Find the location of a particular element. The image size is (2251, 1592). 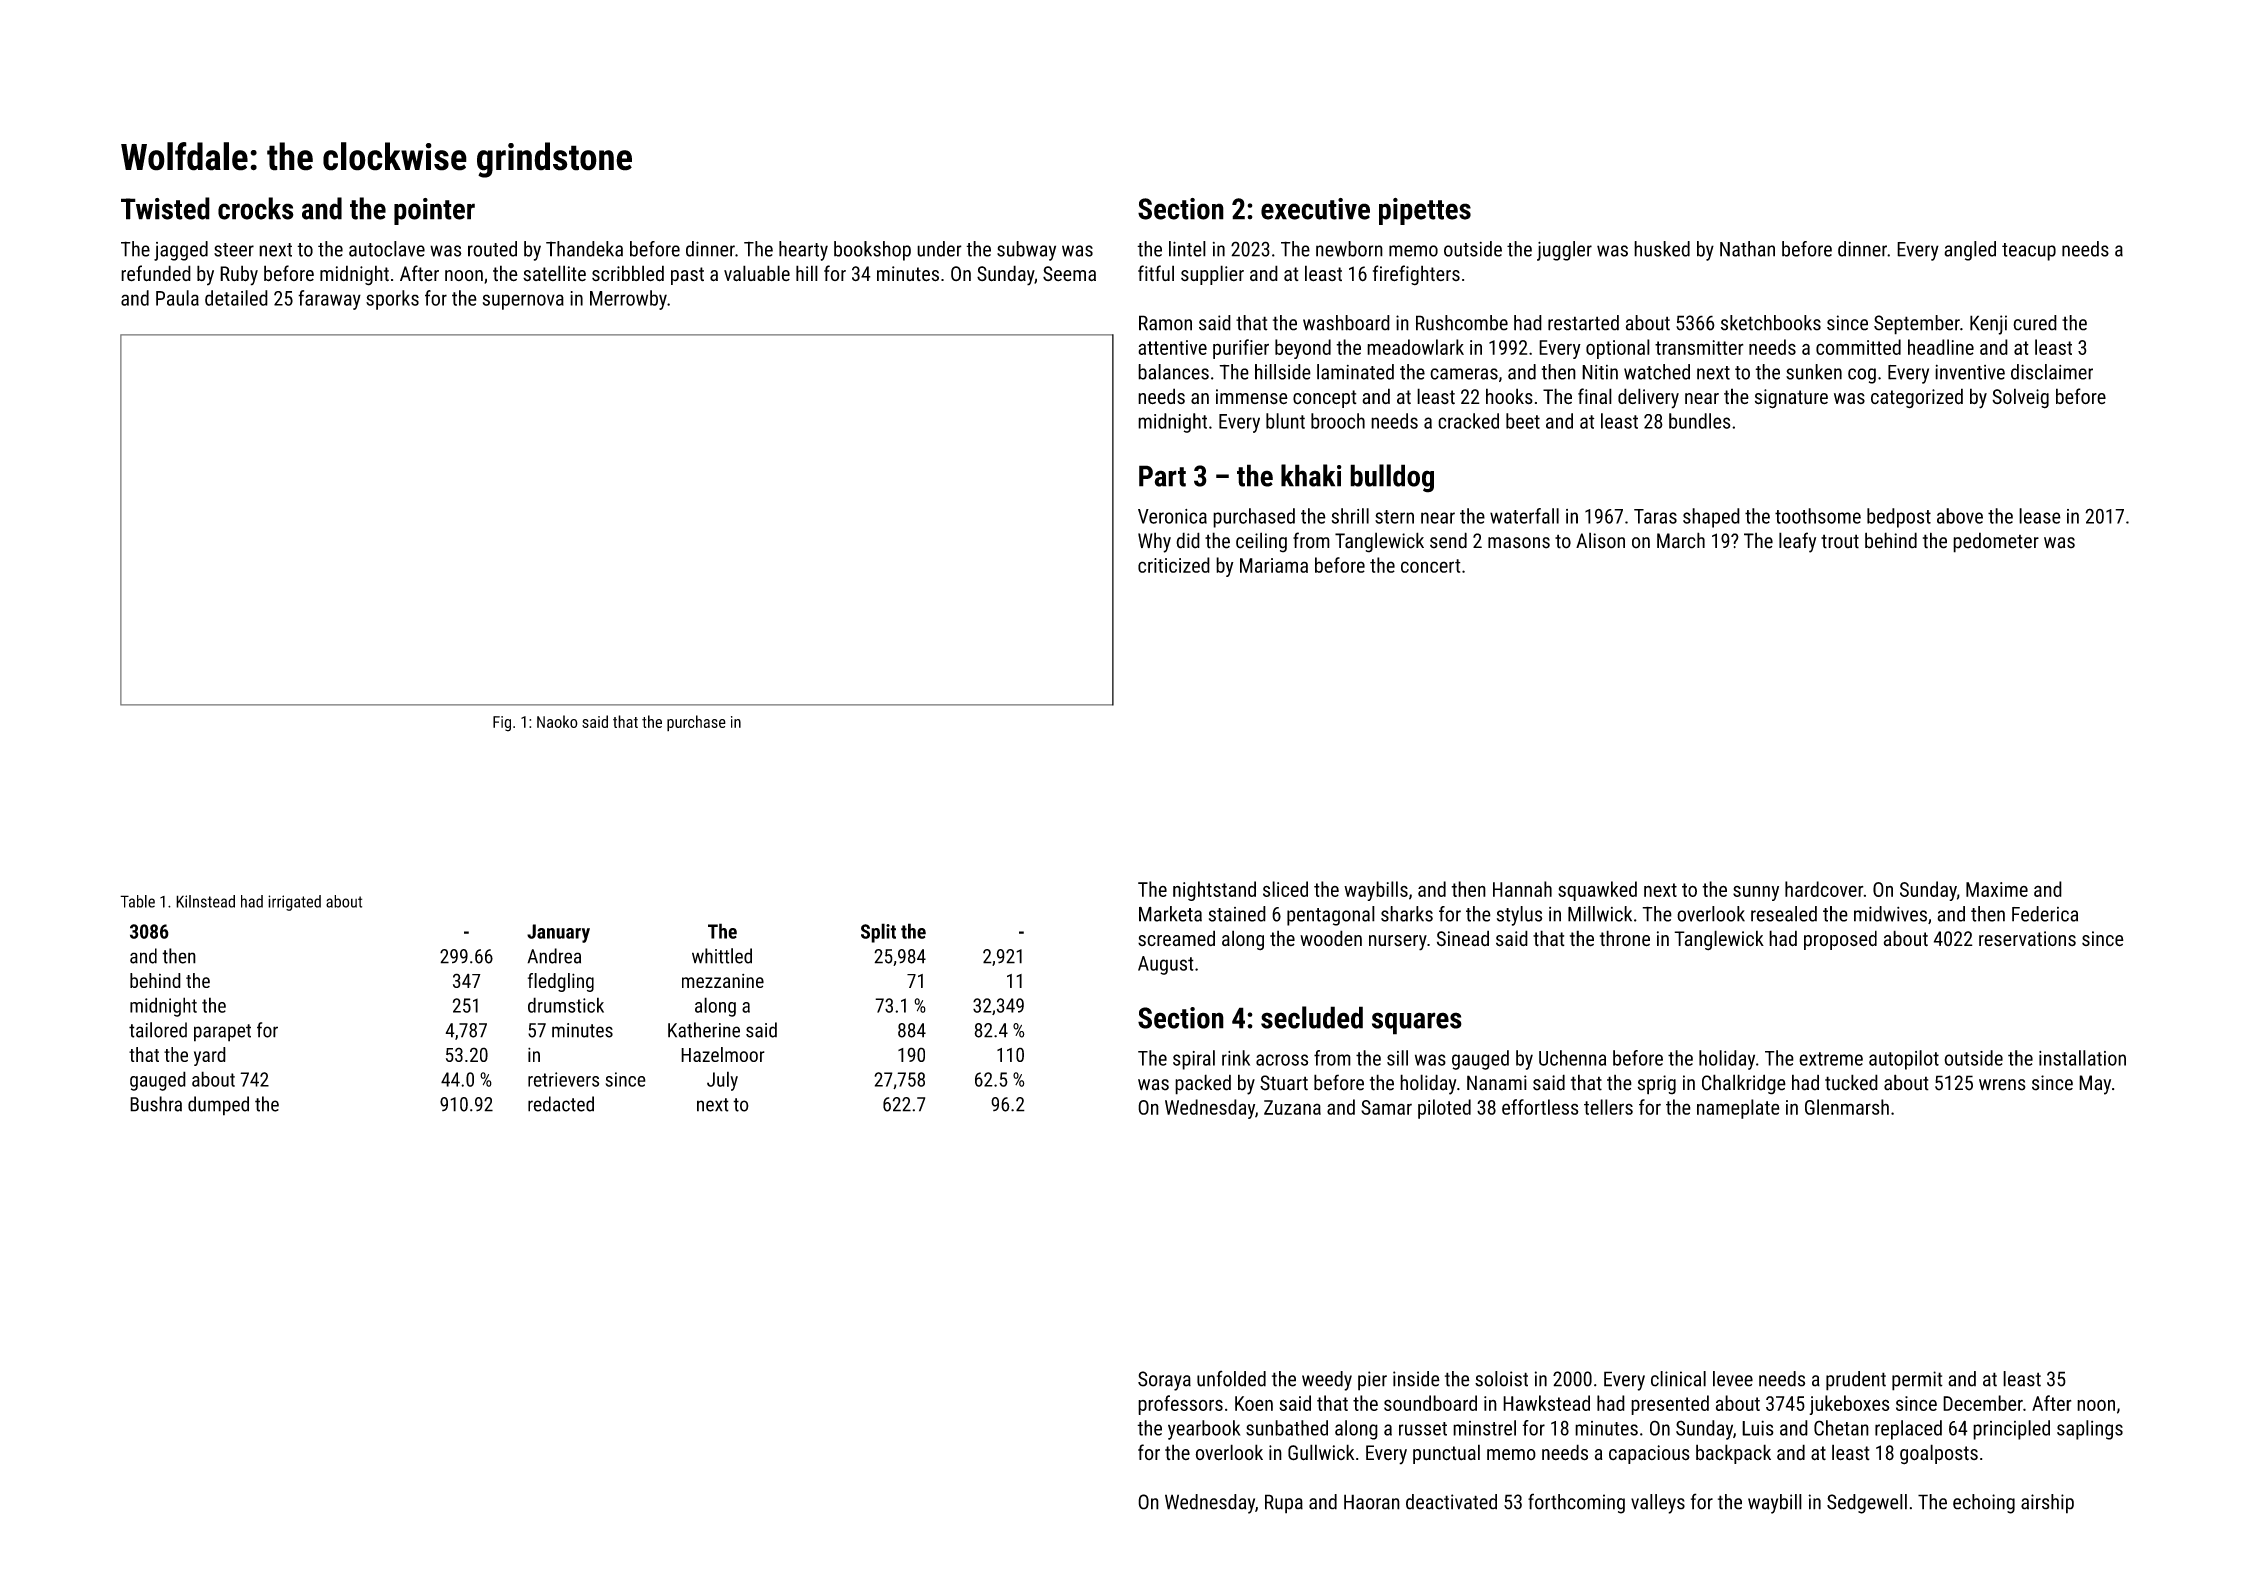

disclaimer is located at coordinates (2052, 372).
